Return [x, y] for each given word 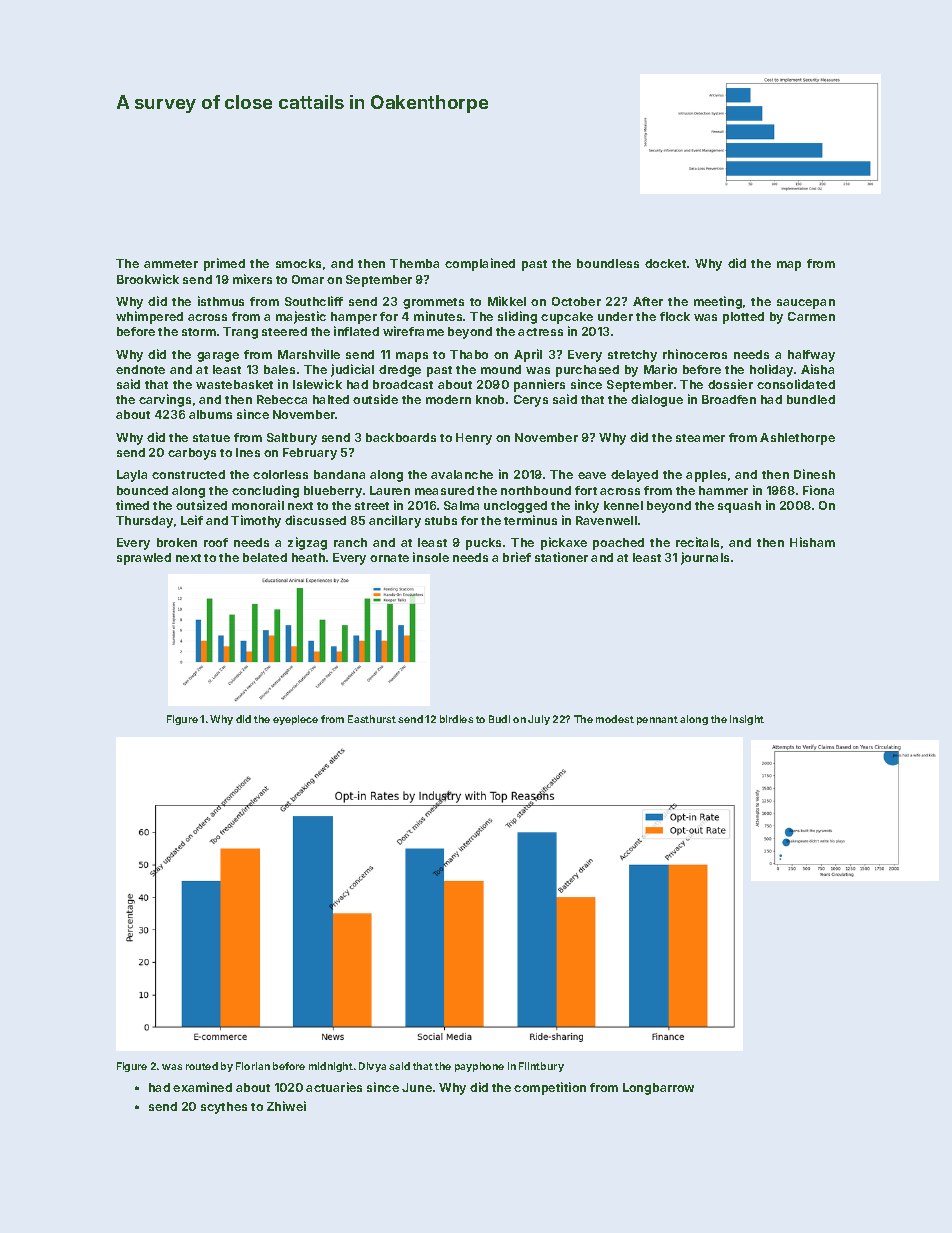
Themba [414, 263]
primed [224, 264]
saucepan [806, 304]
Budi [499, 719]
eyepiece [295, 720]
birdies [456, 719]
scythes [224, 1108]
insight [747, 720]
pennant [657, 720]
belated [265, 557]
